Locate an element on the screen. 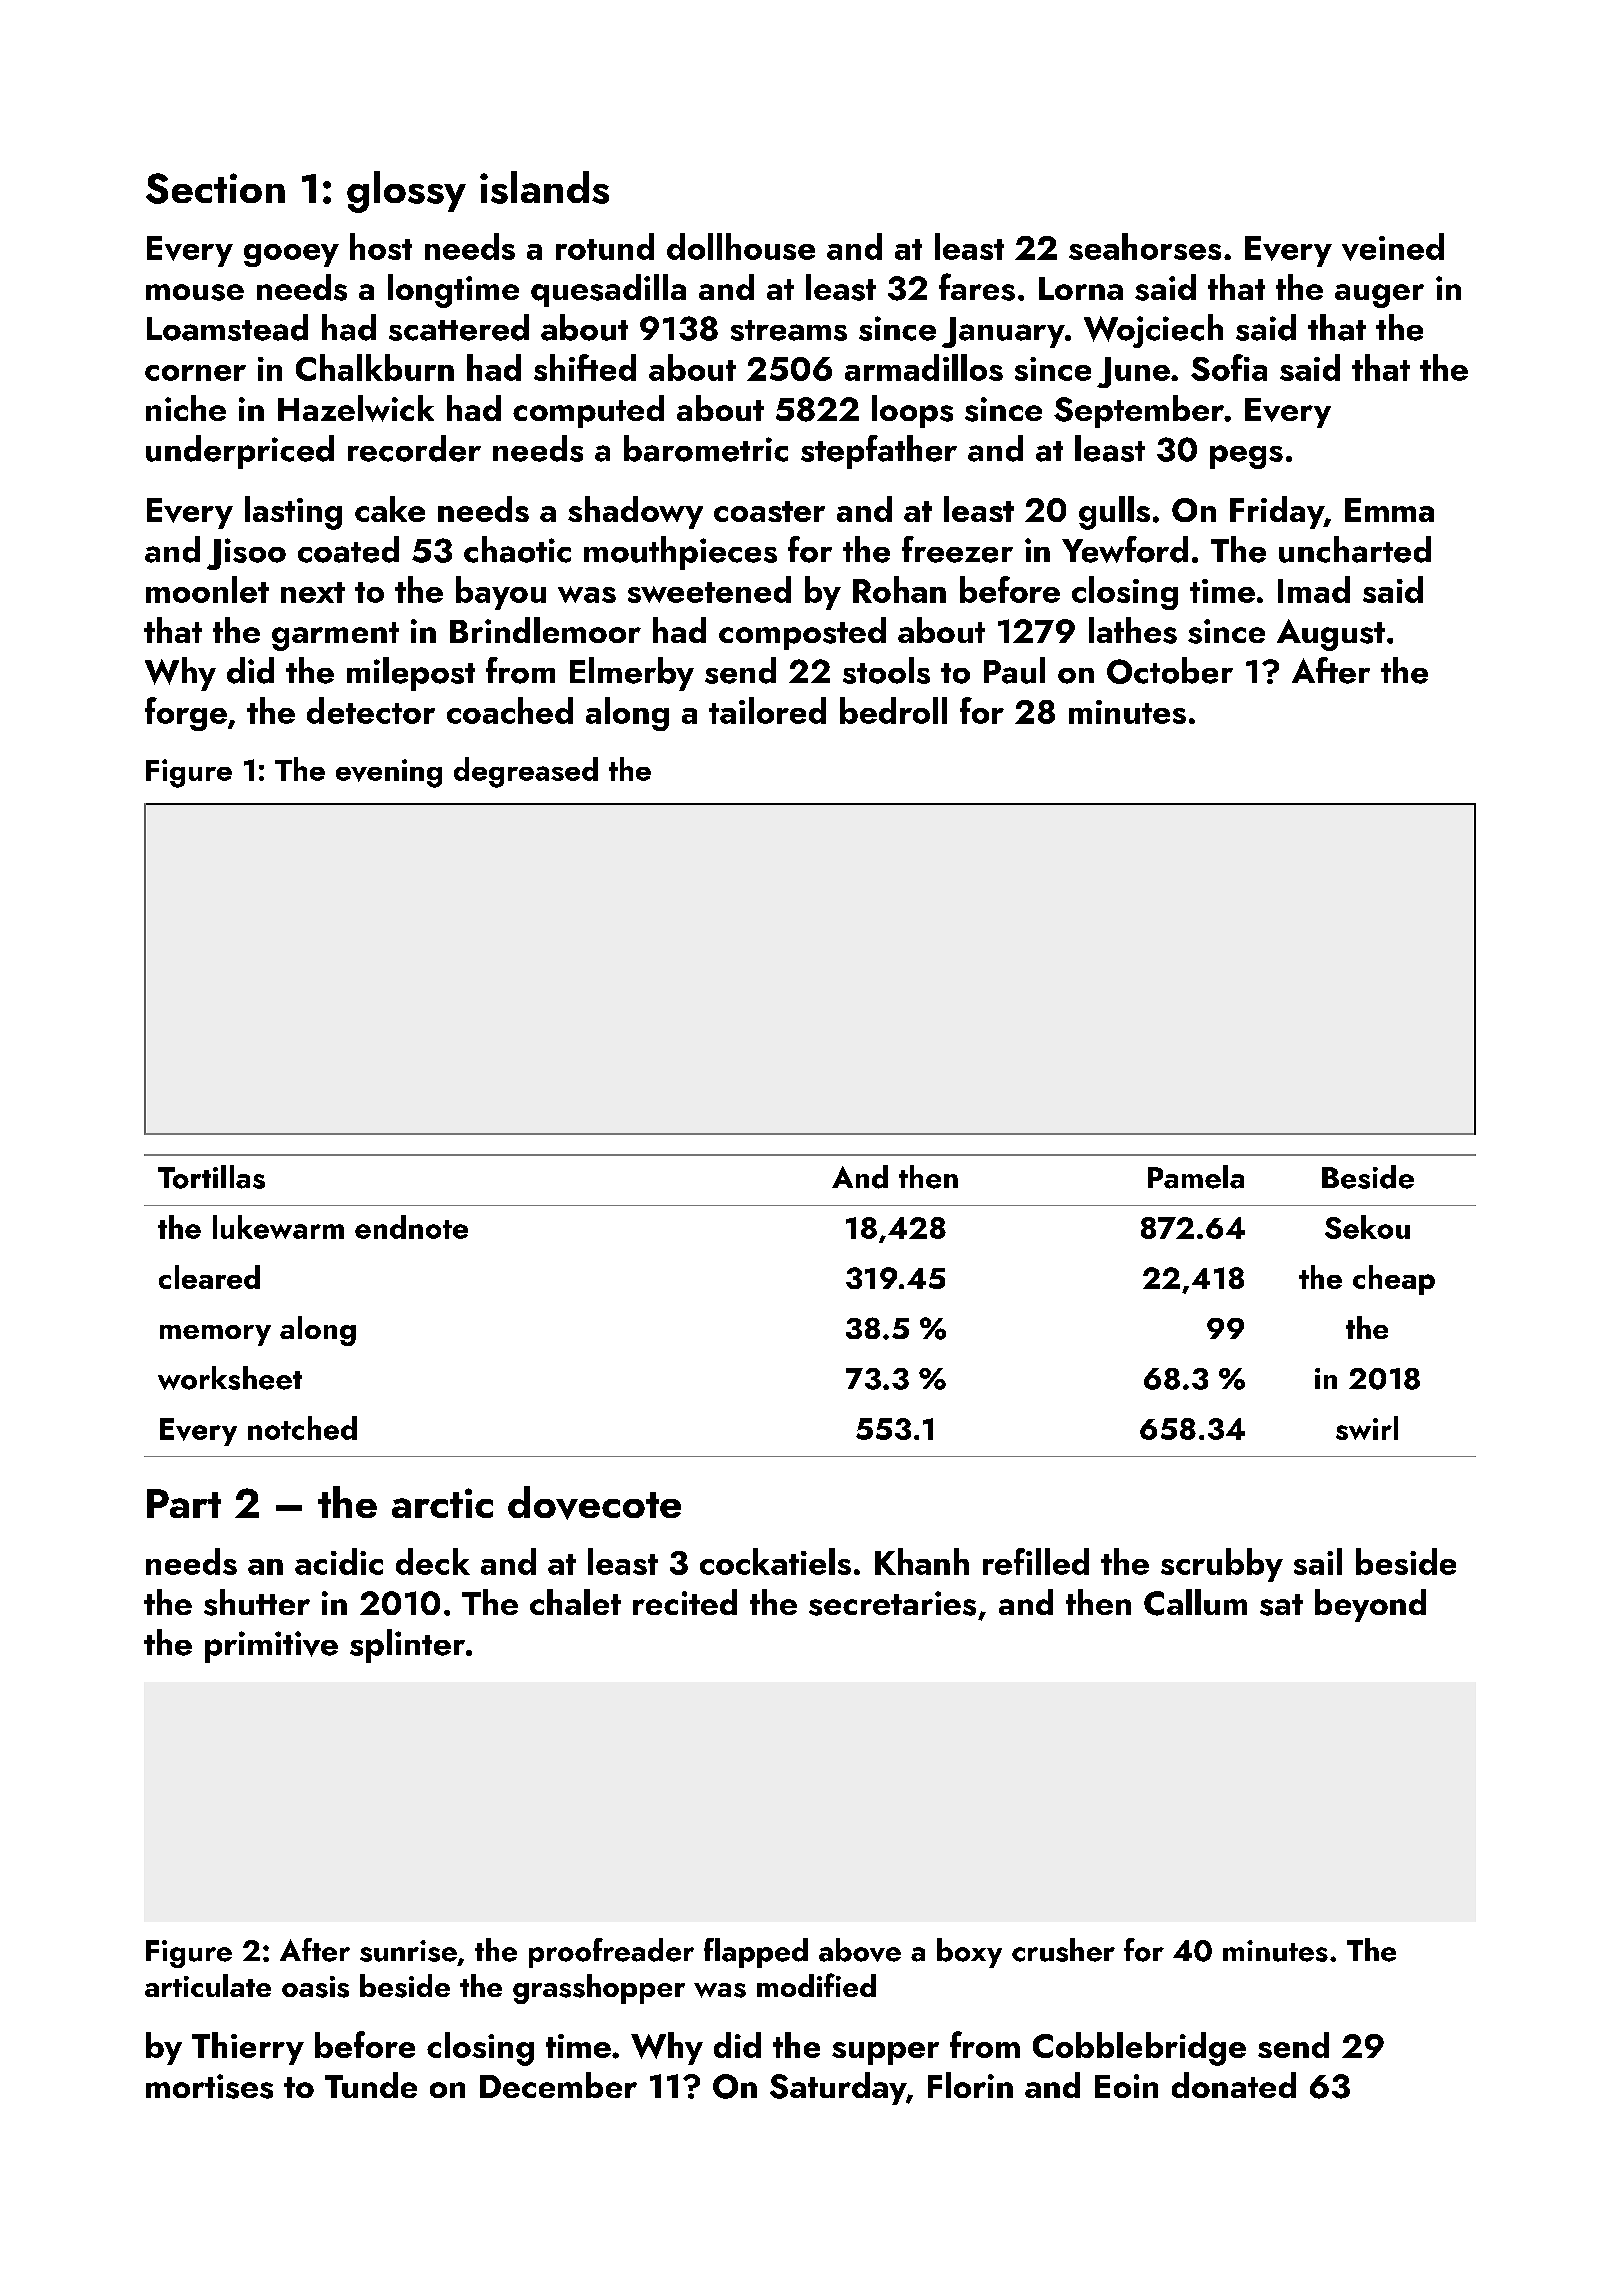 Image resolution: width=1620 pixels, height=2292 pixels. donated is located at coordinates (1234, 2085).
